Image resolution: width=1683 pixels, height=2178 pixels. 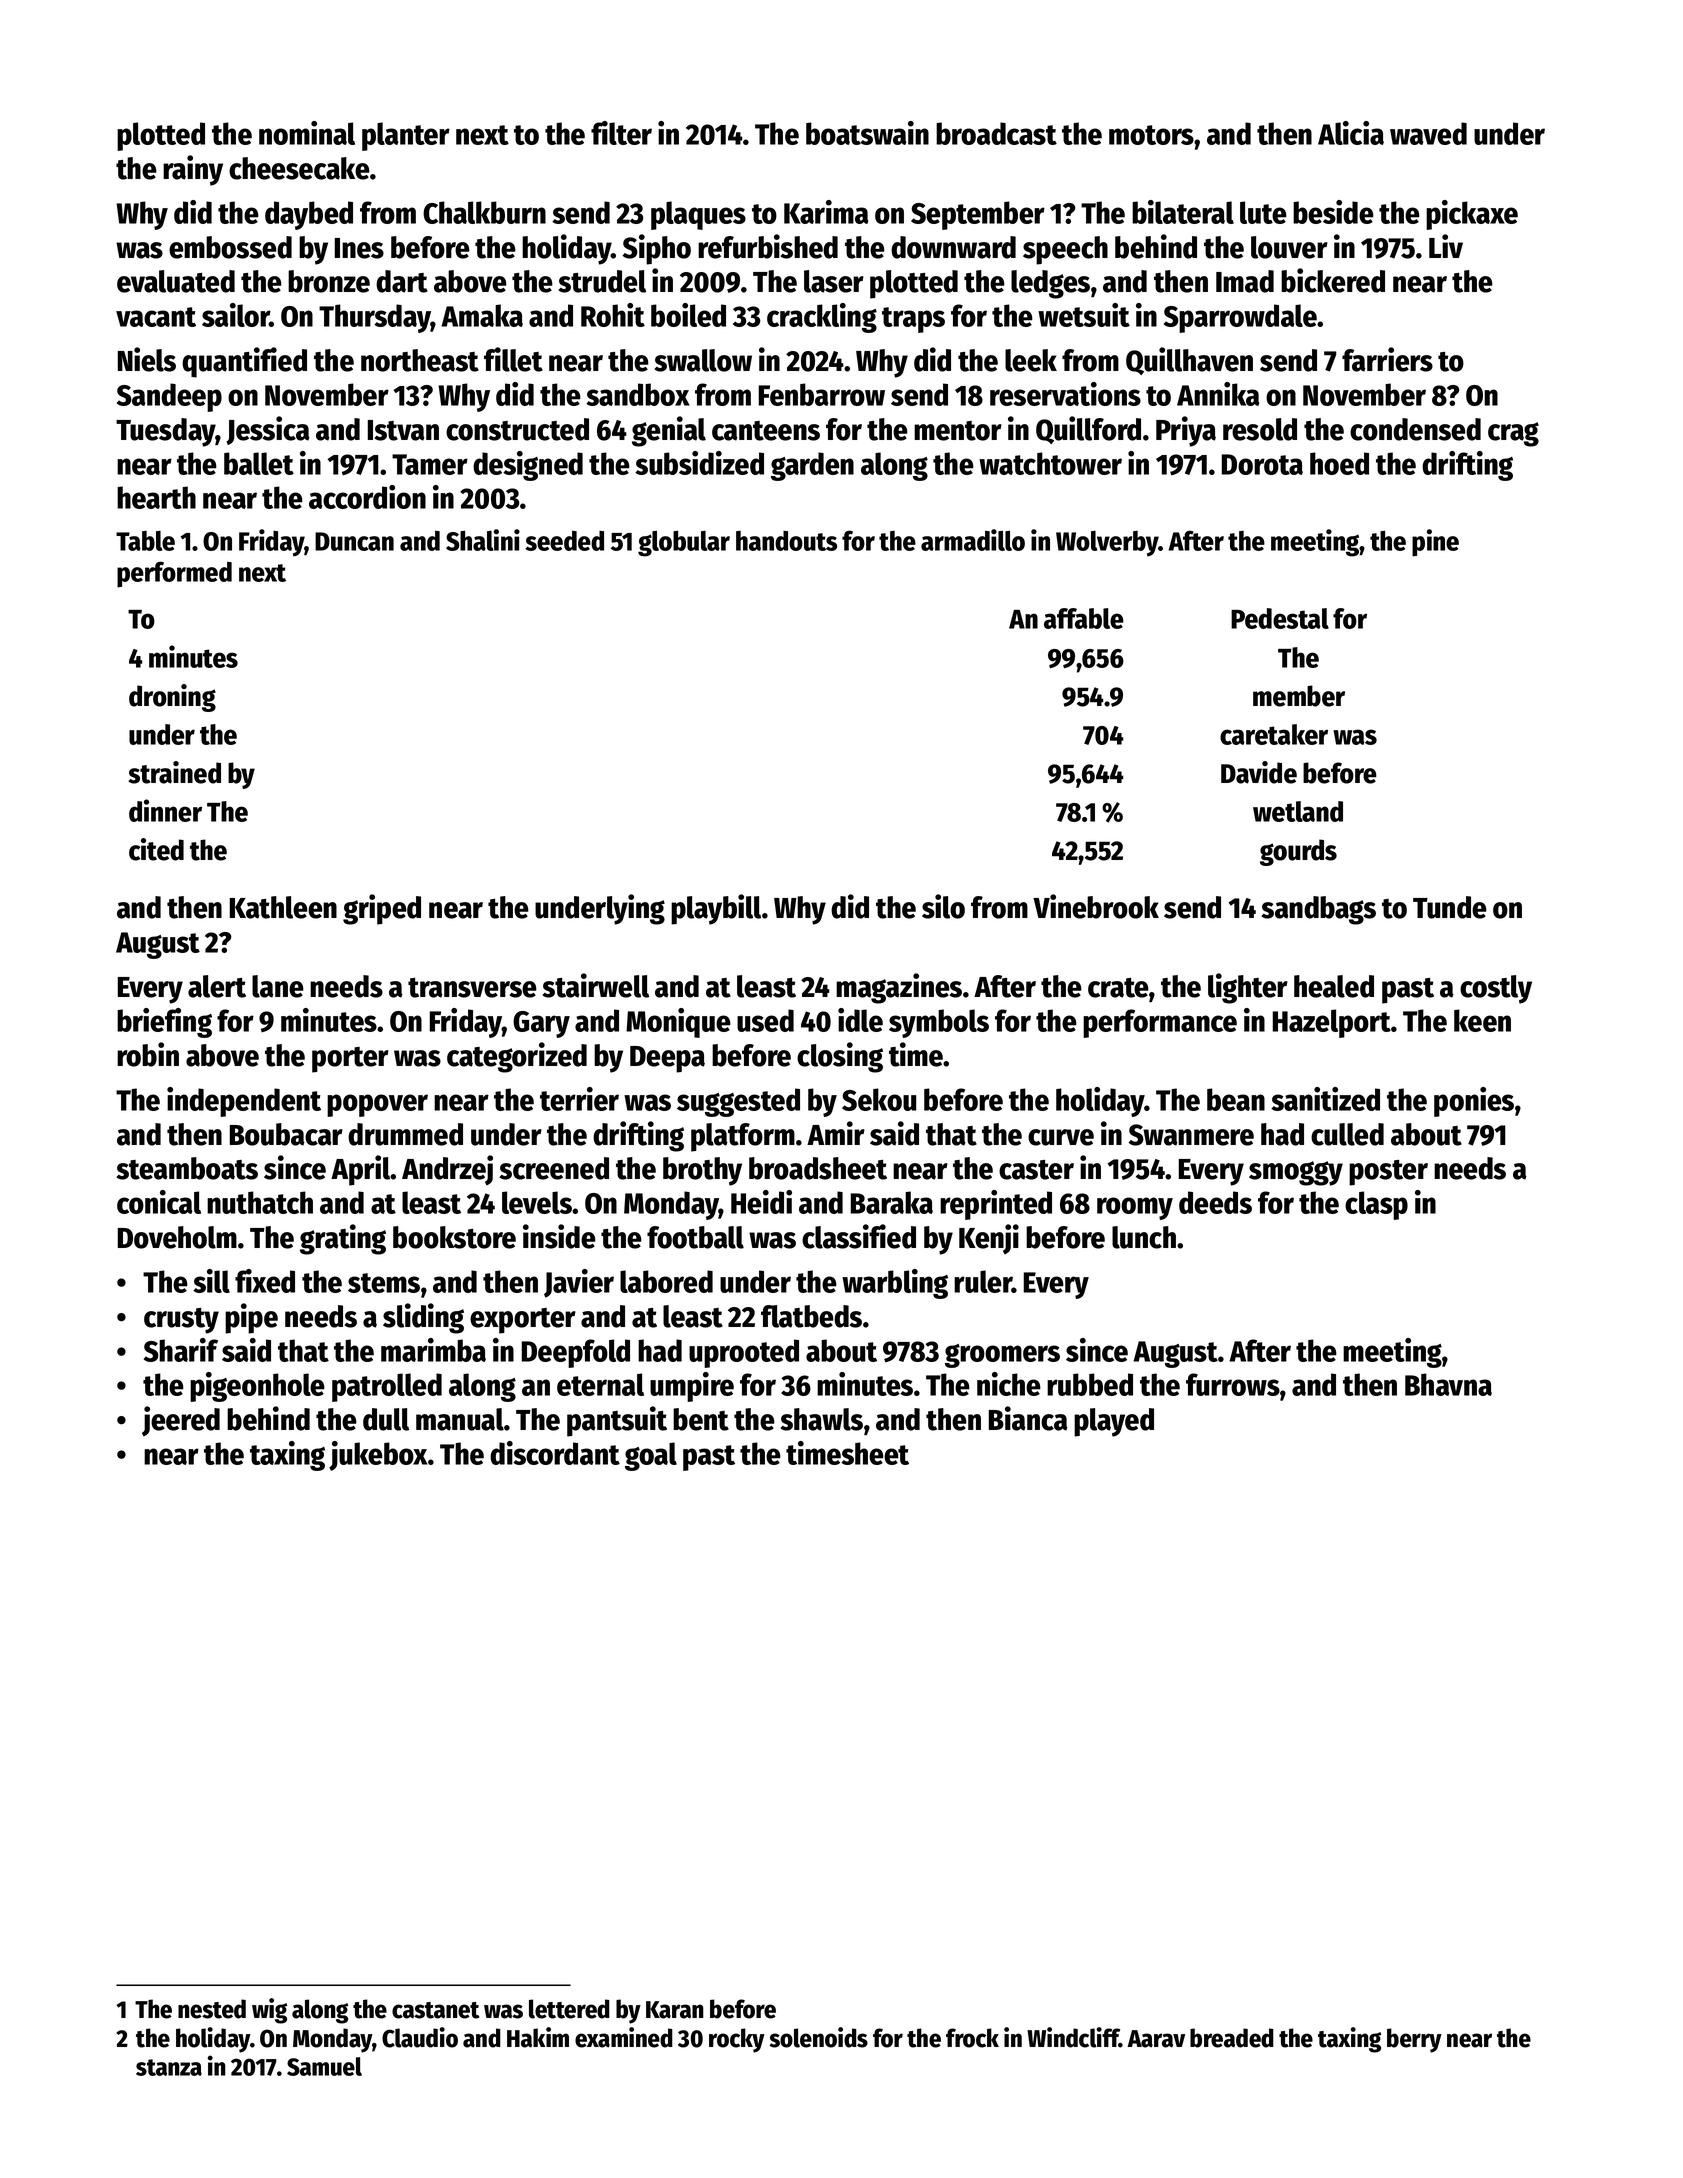 What do you see at coordinates (354, 541) in the screenshot?
I see `Duncan` at bounding box center [354, 541].
